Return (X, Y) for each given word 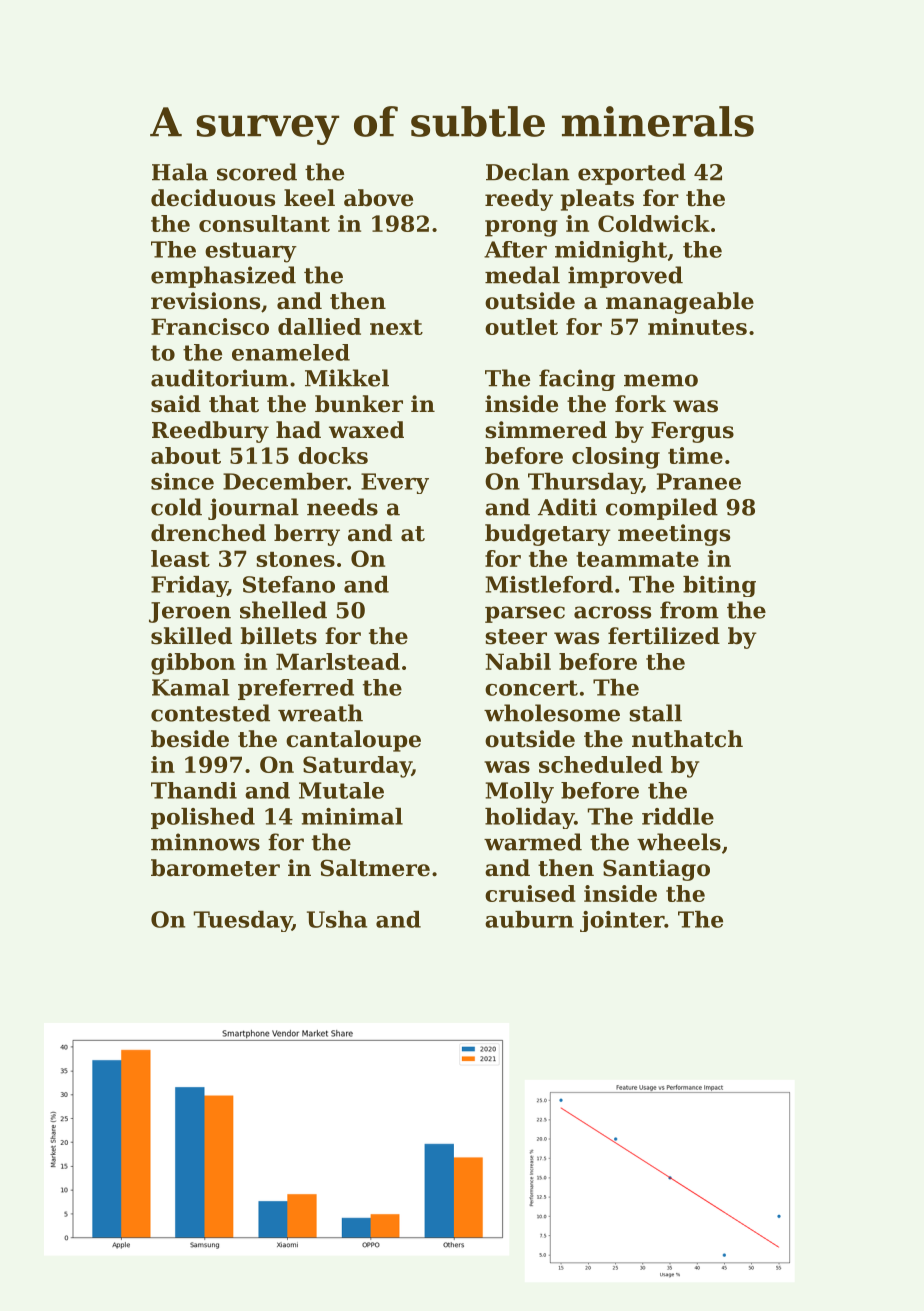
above (378, 198)
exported (632, 174)
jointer (622, 921)
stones (295, 559)
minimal (352, 816)
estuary (251, 252)
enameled (291, 352)
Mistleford (549, 584)
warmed (533, 842)
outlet (521, 326)
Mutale (341, 790)
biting (719, 586)
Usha (337, 919)
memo (661, 380)
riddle (678, 816)
